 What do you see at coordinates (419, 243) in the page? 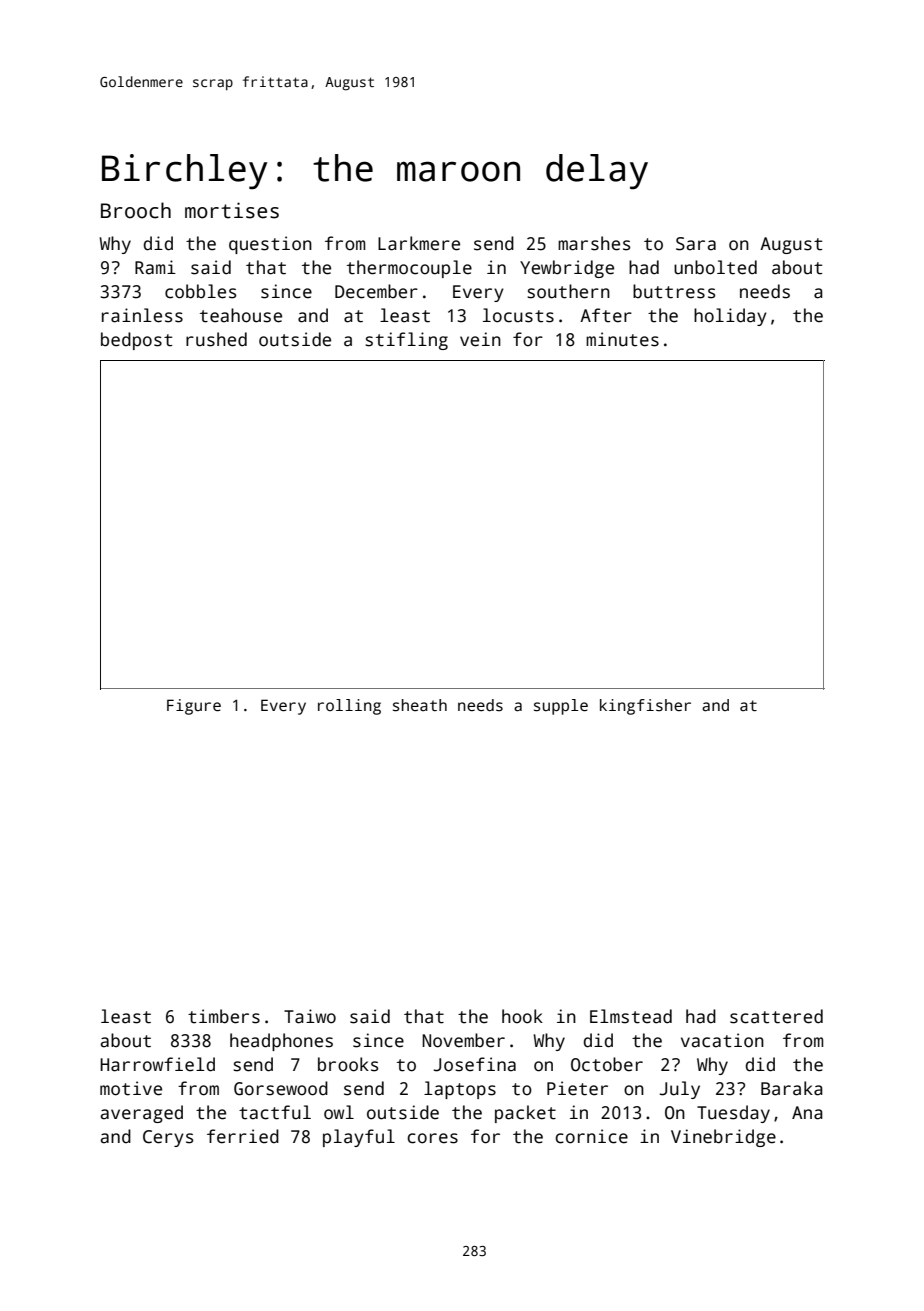
I see `Larkmere` at bounding box center [419, 243].
